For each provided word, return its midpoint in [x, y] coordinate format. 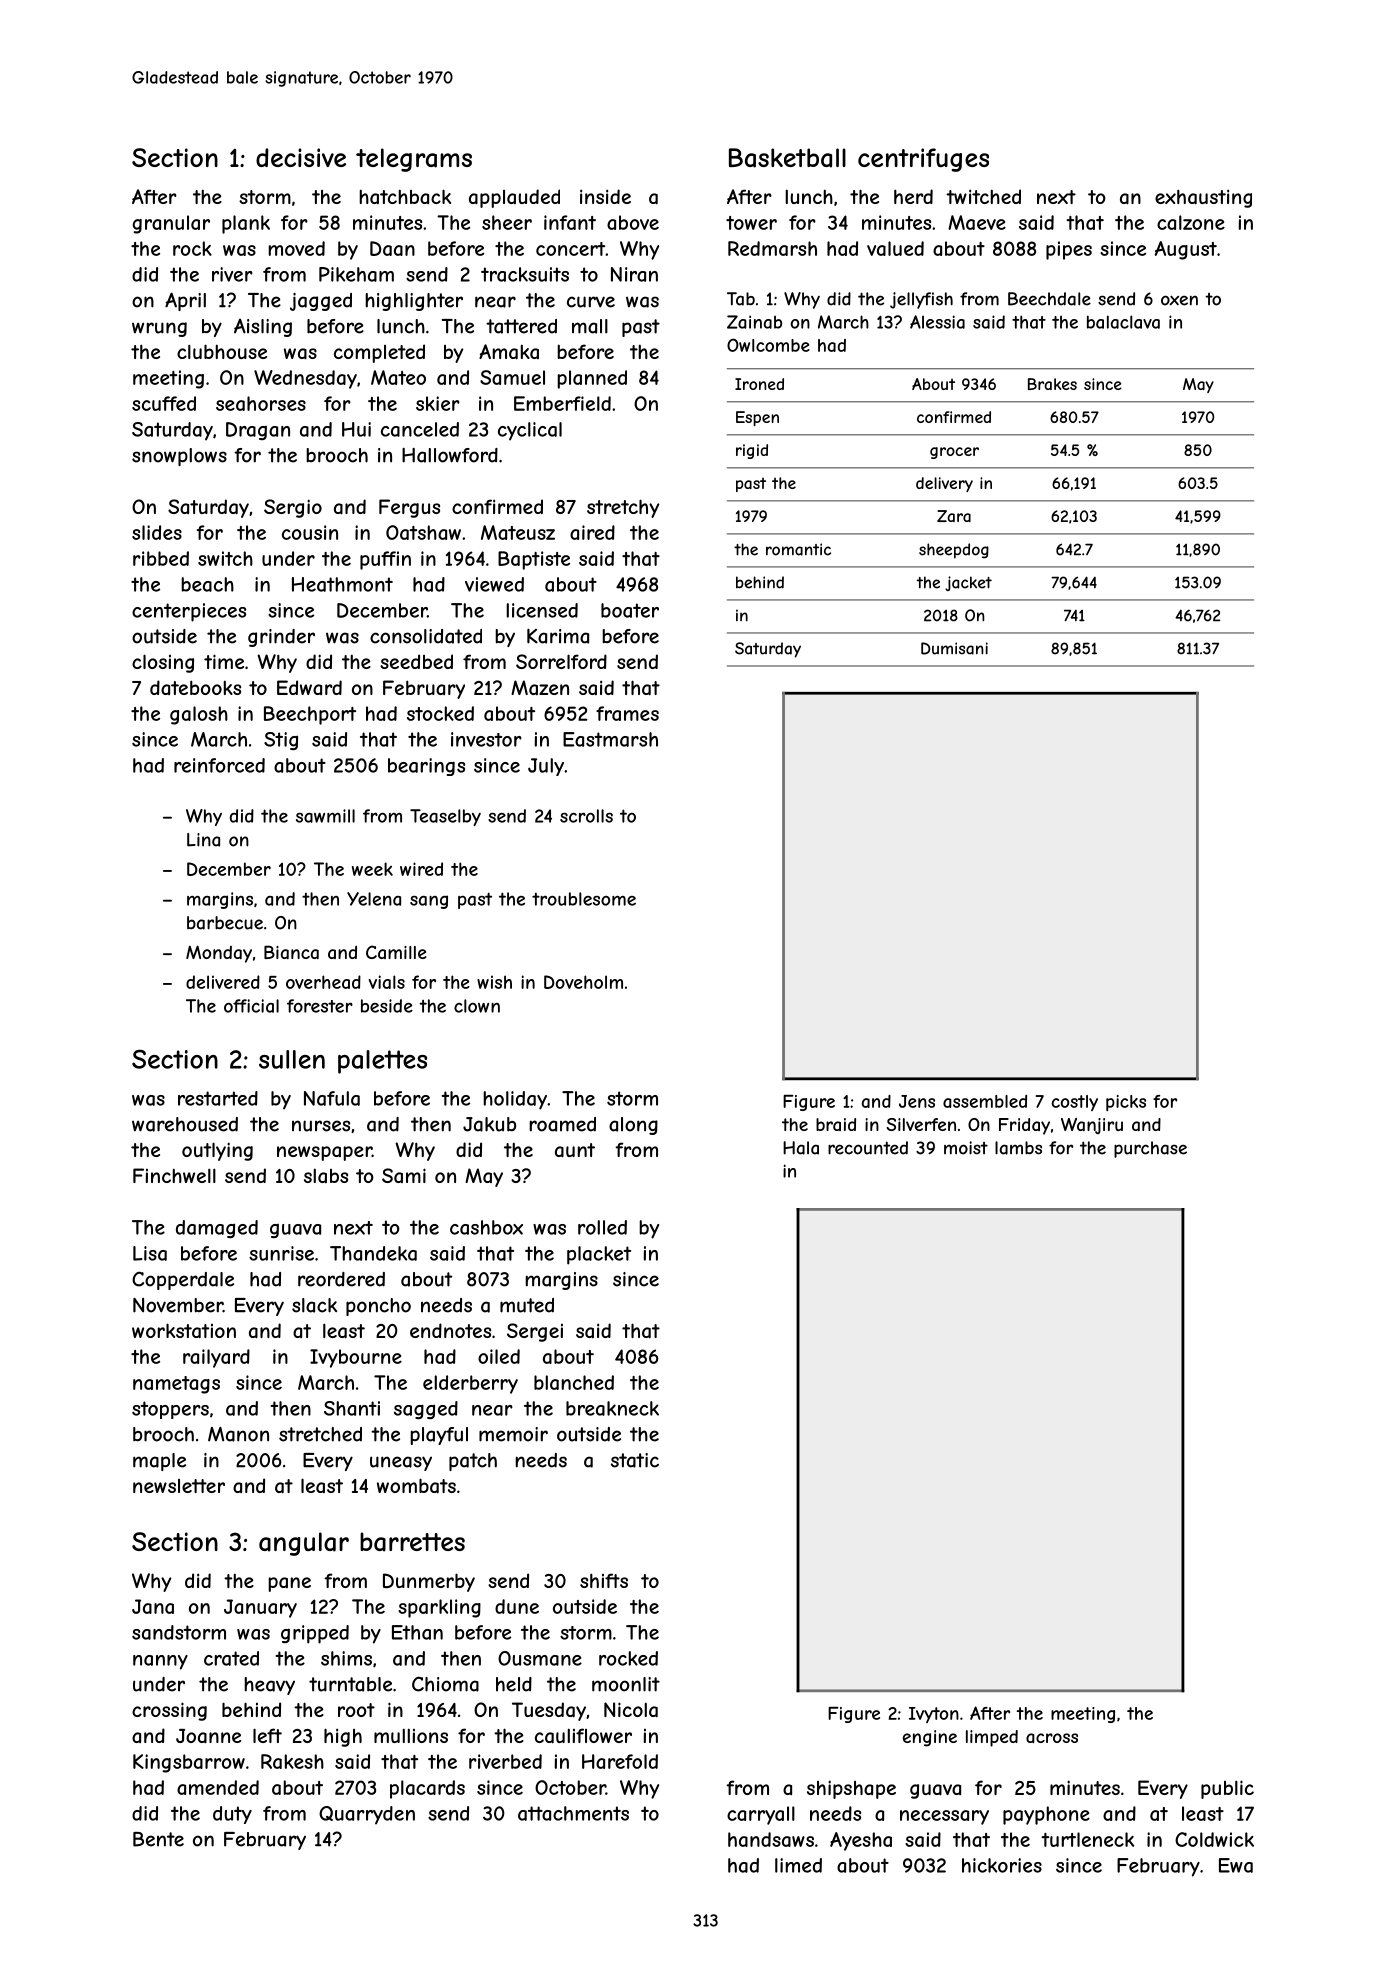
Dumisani [954, 648]
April [185, 301]
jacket [968, 583]
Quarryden [367, 1815]
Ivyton [934, 1715]
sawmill [325, 816]
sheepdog [954, 551]
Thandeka [373, 1253]
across [1052, 1738]
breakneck [612, 1408]
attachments [573, 1813]
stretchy [623, 508]
